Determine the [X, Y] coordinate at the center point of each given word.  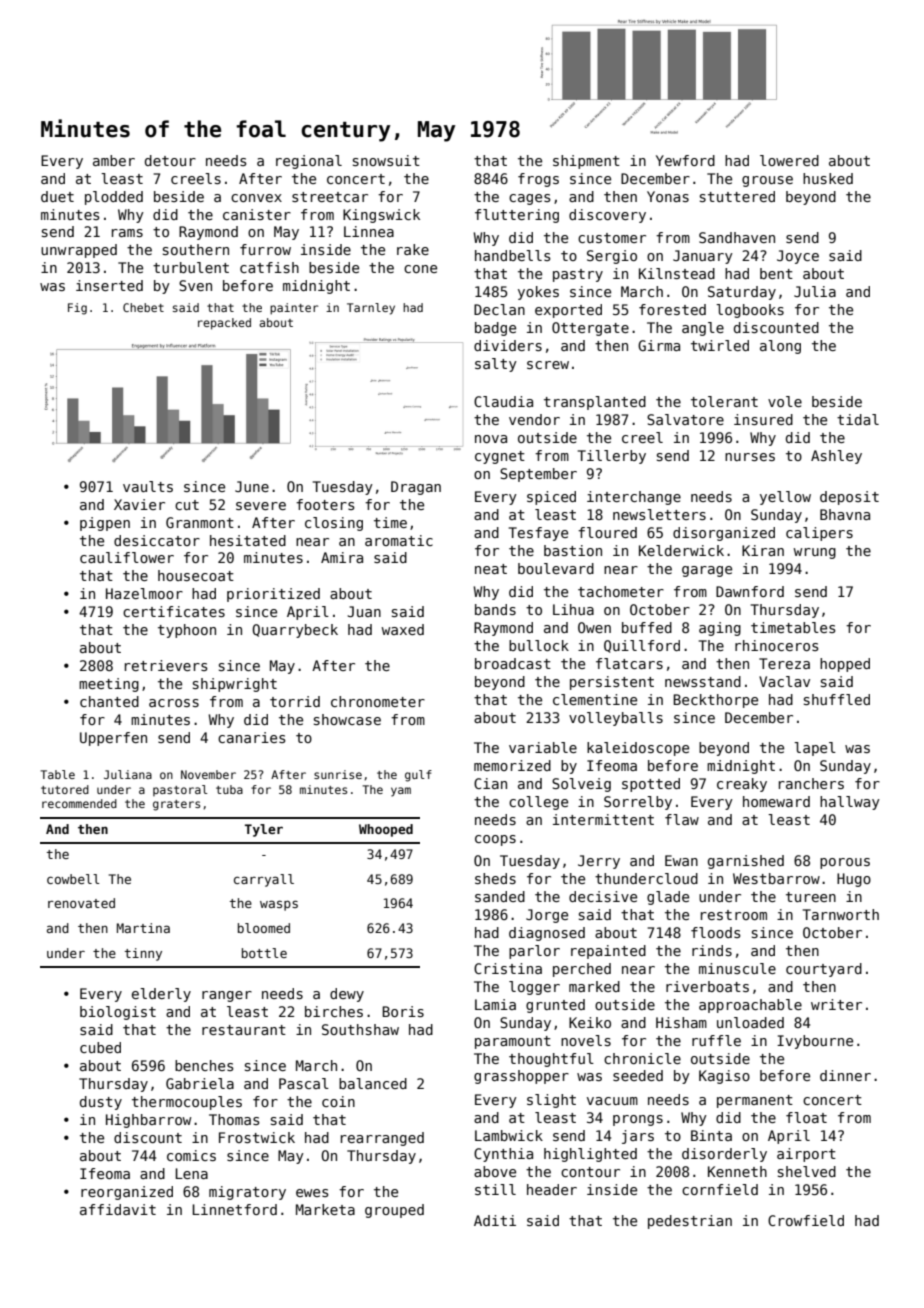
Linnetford [234, 1209]
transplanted [595, 403]
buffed [647, 627]
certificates [174, 611]
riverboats [707, 986]
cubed [100, 1047]
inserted [109, 285]
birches [334, 1011]
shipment [586, 162]
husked [828, 178]
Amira [342, 557]
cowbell [73, 879]
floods [716, 932]
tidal [858, 419]
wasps [279, 905]
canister [257, 214]
